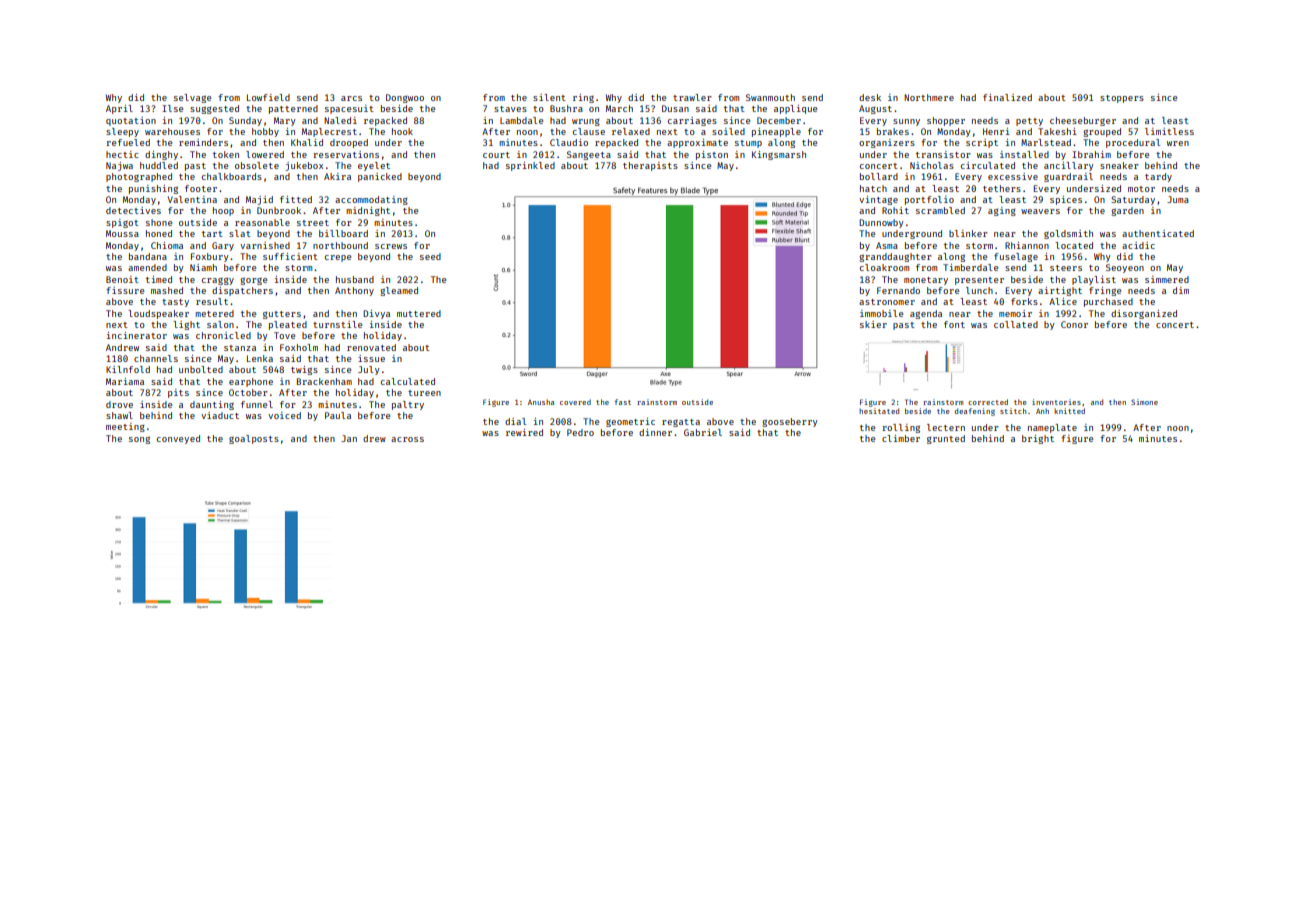  Describe the element at coordinates (623, 402) in the screenshot. I see `fast` at that location.
